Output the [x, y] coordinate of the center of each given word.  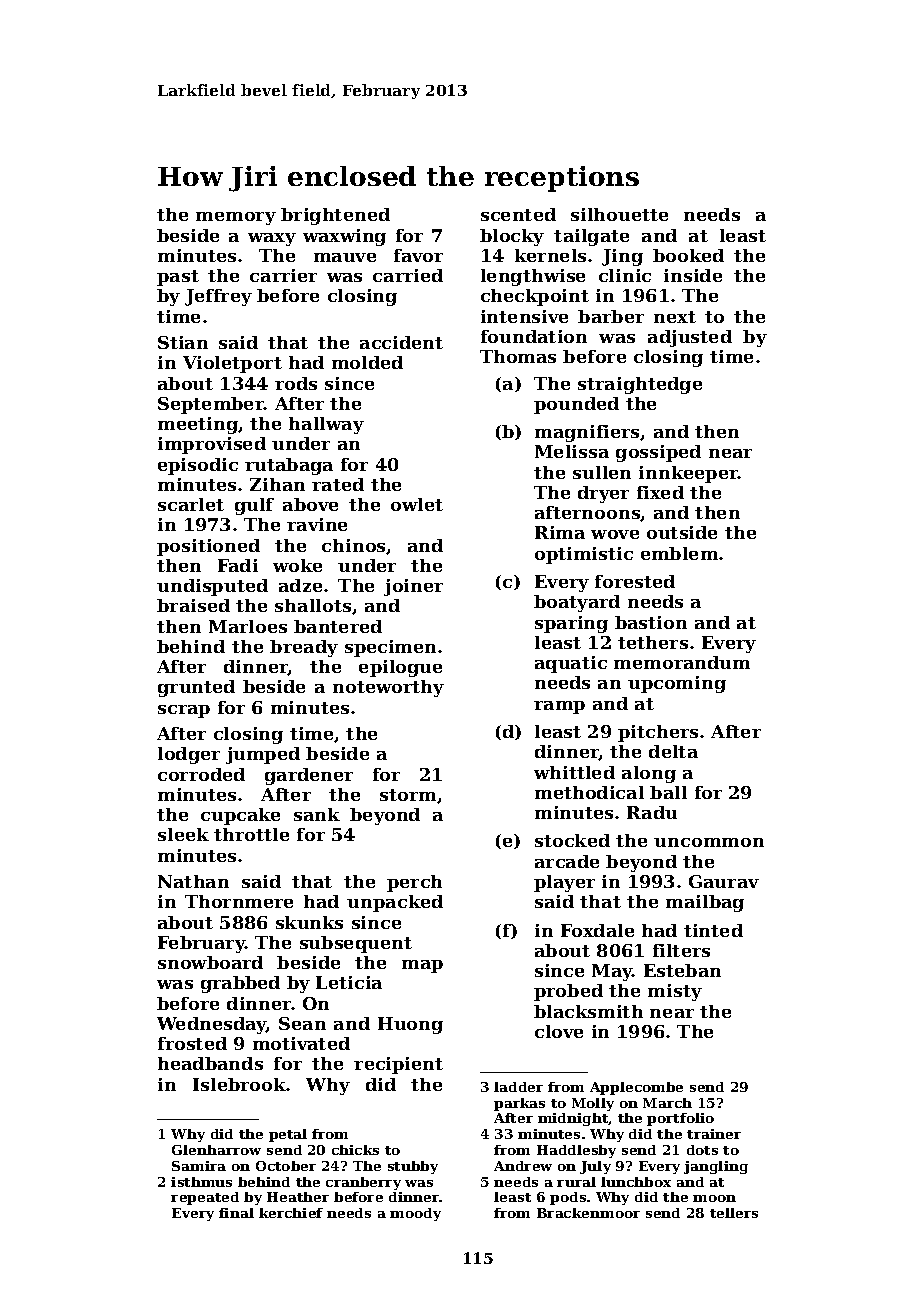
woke [297, 565]
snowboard [210, 962]
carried [408, 275]
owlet [417, 504]
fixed [660, 492]
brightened [335, 216]
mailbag [705, 903]
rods [296, 383]
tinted [713, 930]
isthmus [201, 1182]
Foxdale [597, 930]
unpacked [395, 903]
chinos [353, 545]
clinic [625, 275]
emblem [679, 553]
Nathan [193, 881]
